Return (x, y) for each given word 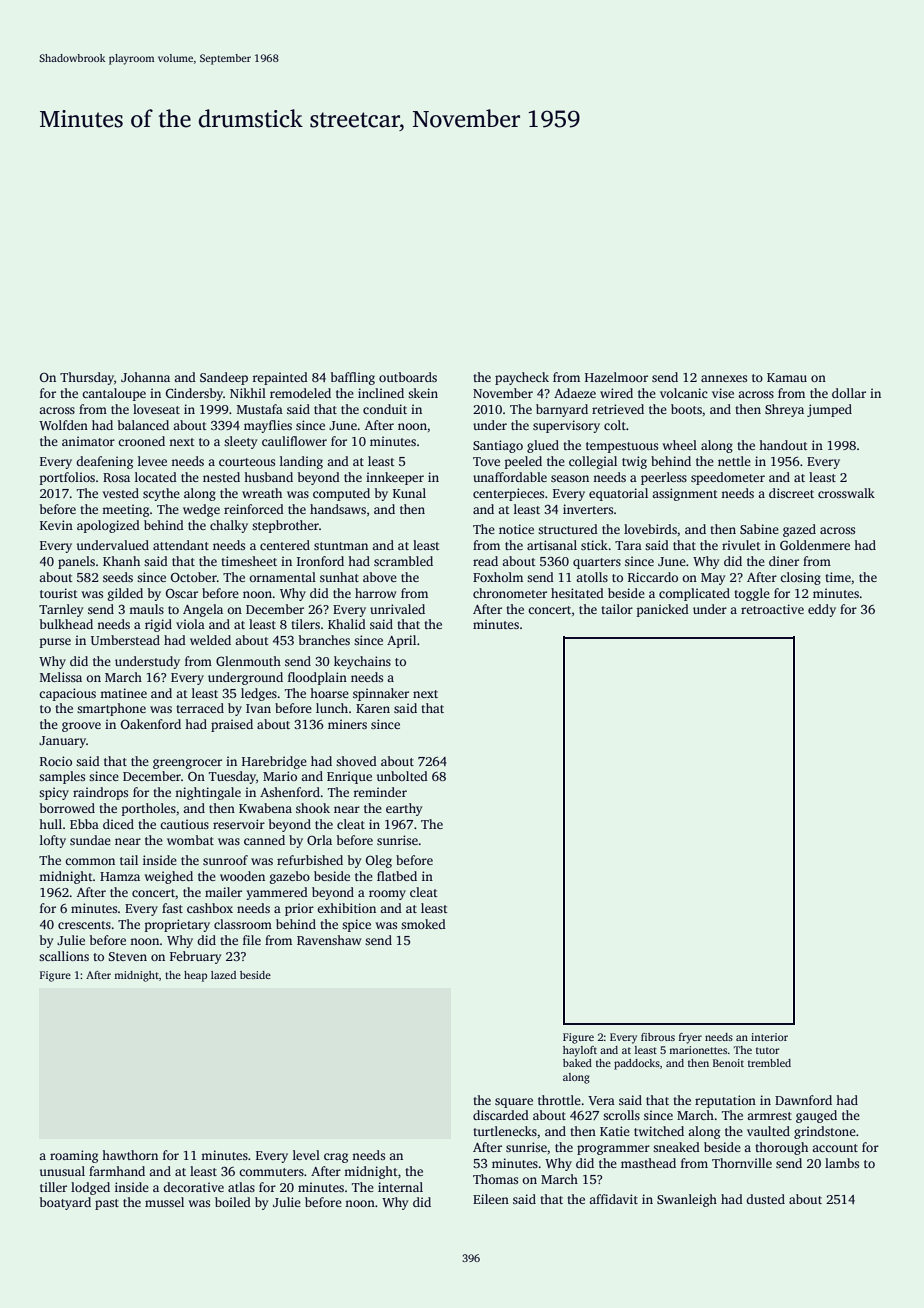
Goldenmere (815, 545)
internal (400, 1187)
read (485, 561)
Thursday (87, 378)
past (107, 1204)
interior (769, 1037)
